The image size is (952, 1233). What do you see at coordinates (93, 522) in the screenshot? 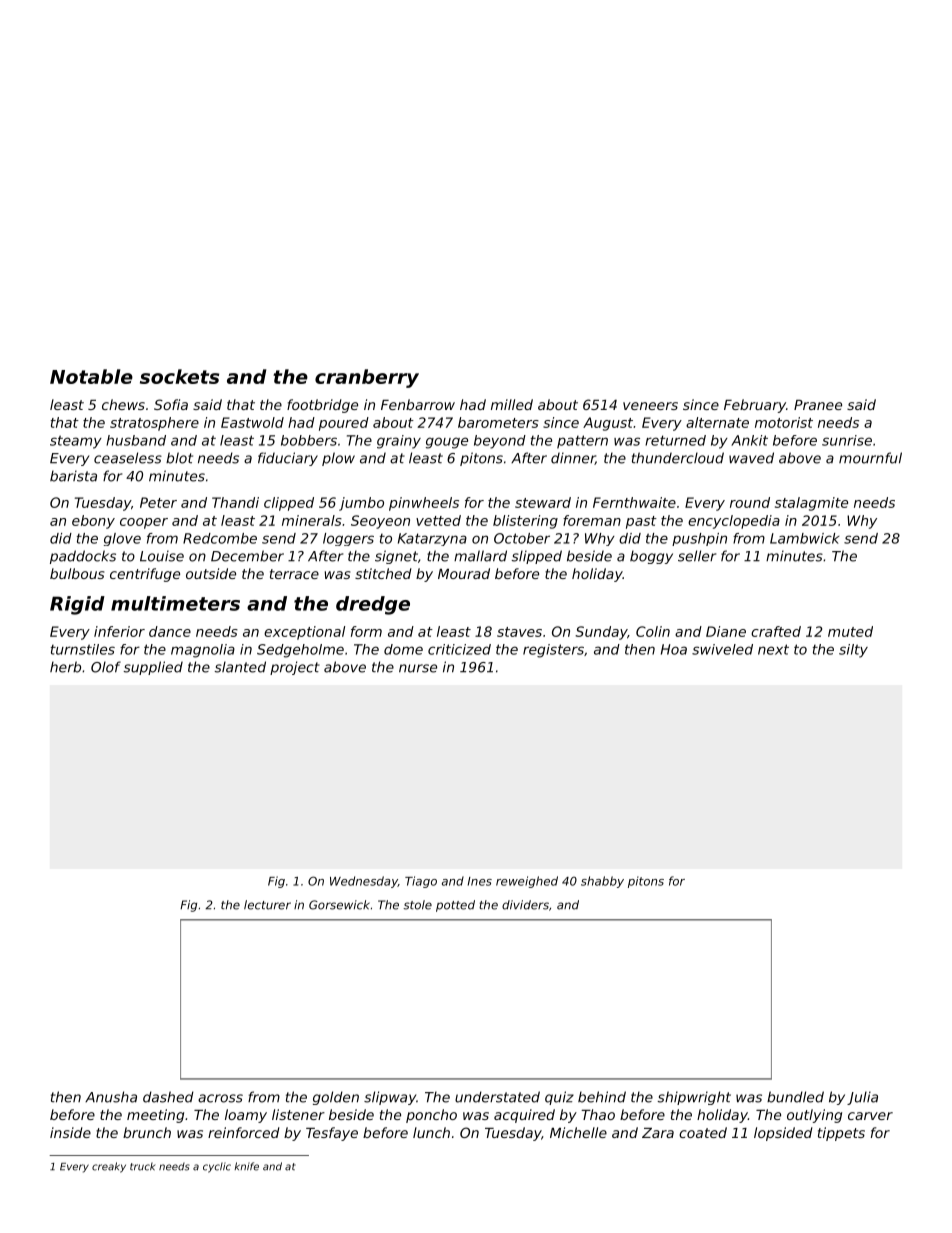
I see `ebony` at bounding box center [93, 522].
